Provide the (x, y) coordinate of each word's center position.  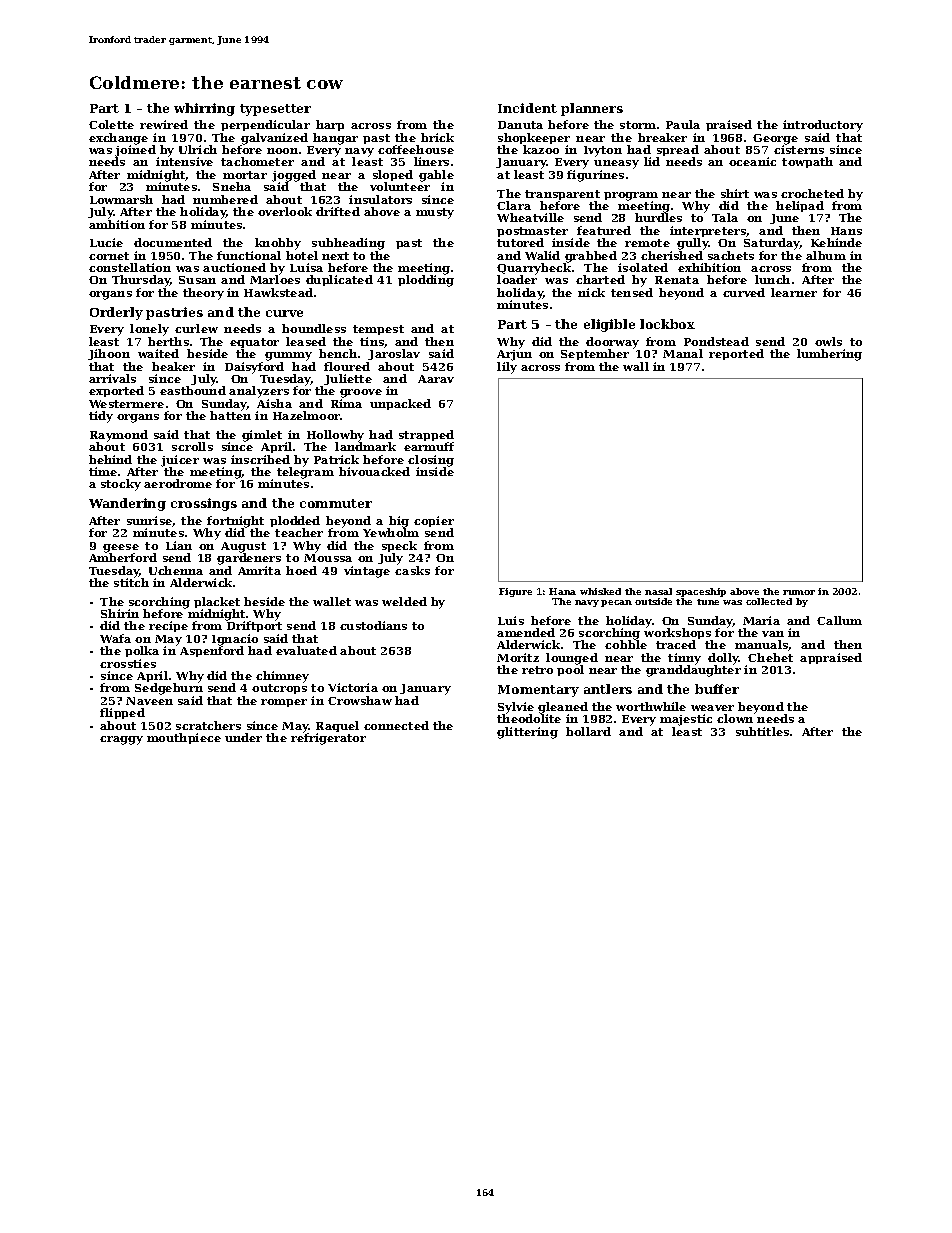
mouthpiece (184, 738)
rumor (799, 592)
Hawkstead (278, 292)
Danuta (520, 125)
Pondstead (716, 341)
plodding (426, 281)
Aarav (436, 379)
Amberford (123, 557)
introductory (823, 126)
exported (116, 391)
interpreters (708, 231)
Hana (562, 591)
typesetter (275, 110)
